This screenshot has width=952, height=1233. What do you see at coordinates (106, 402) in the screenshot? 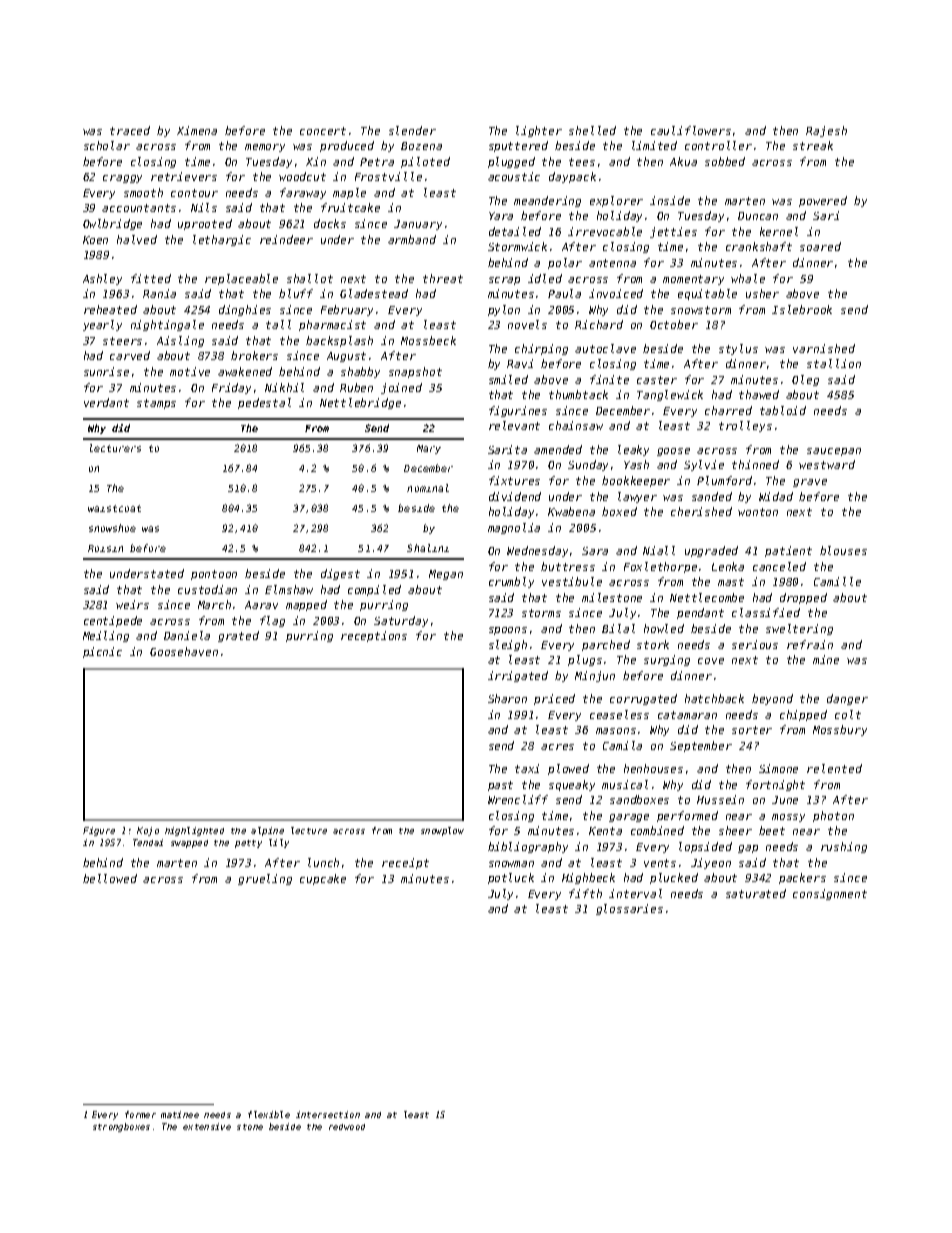
I see `verdant` at bounding box center [106, 402].
